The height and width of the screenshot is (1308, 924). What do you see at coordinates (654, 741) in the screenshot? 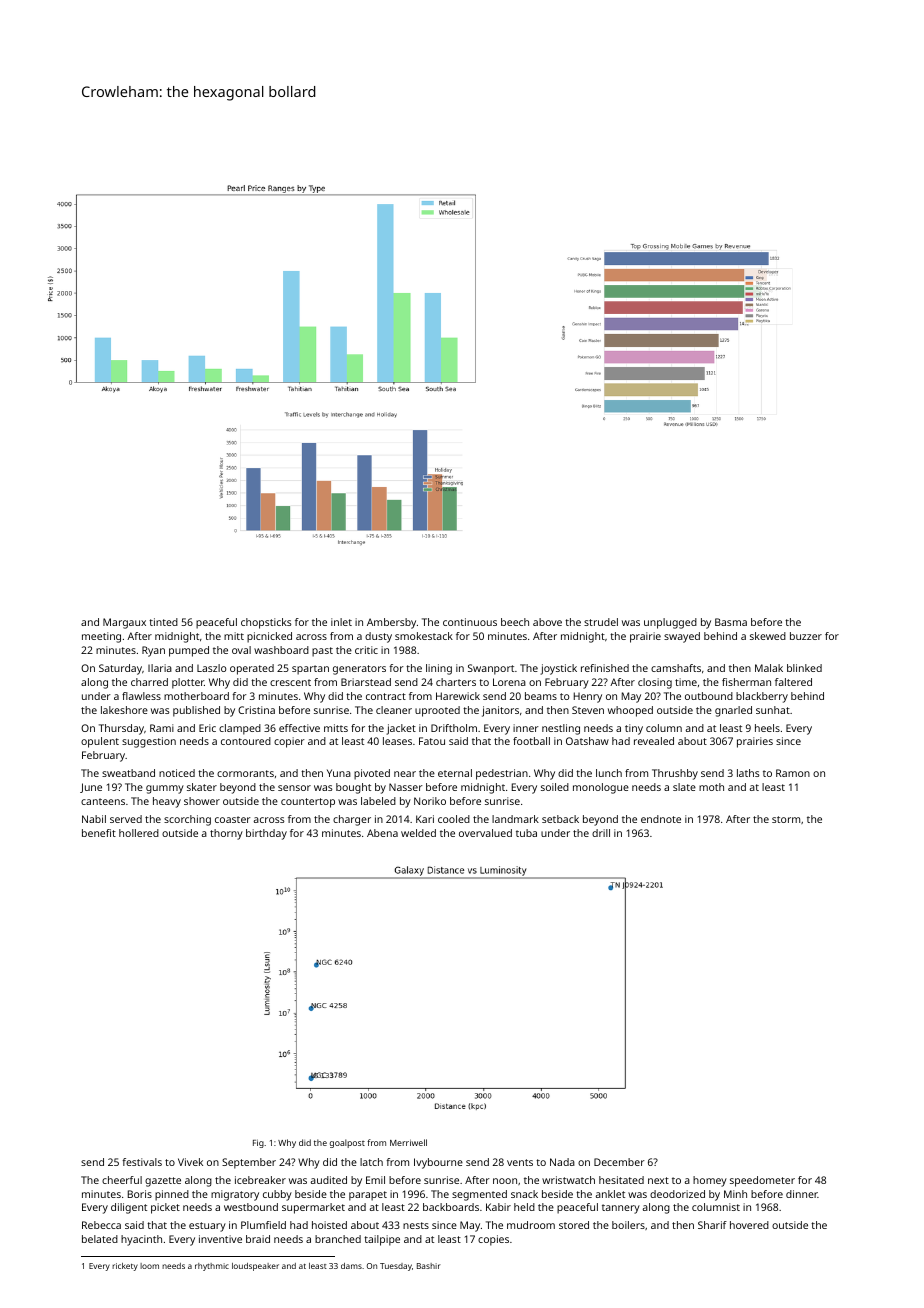
I see `revealed` at bounding box center [654, 741].
